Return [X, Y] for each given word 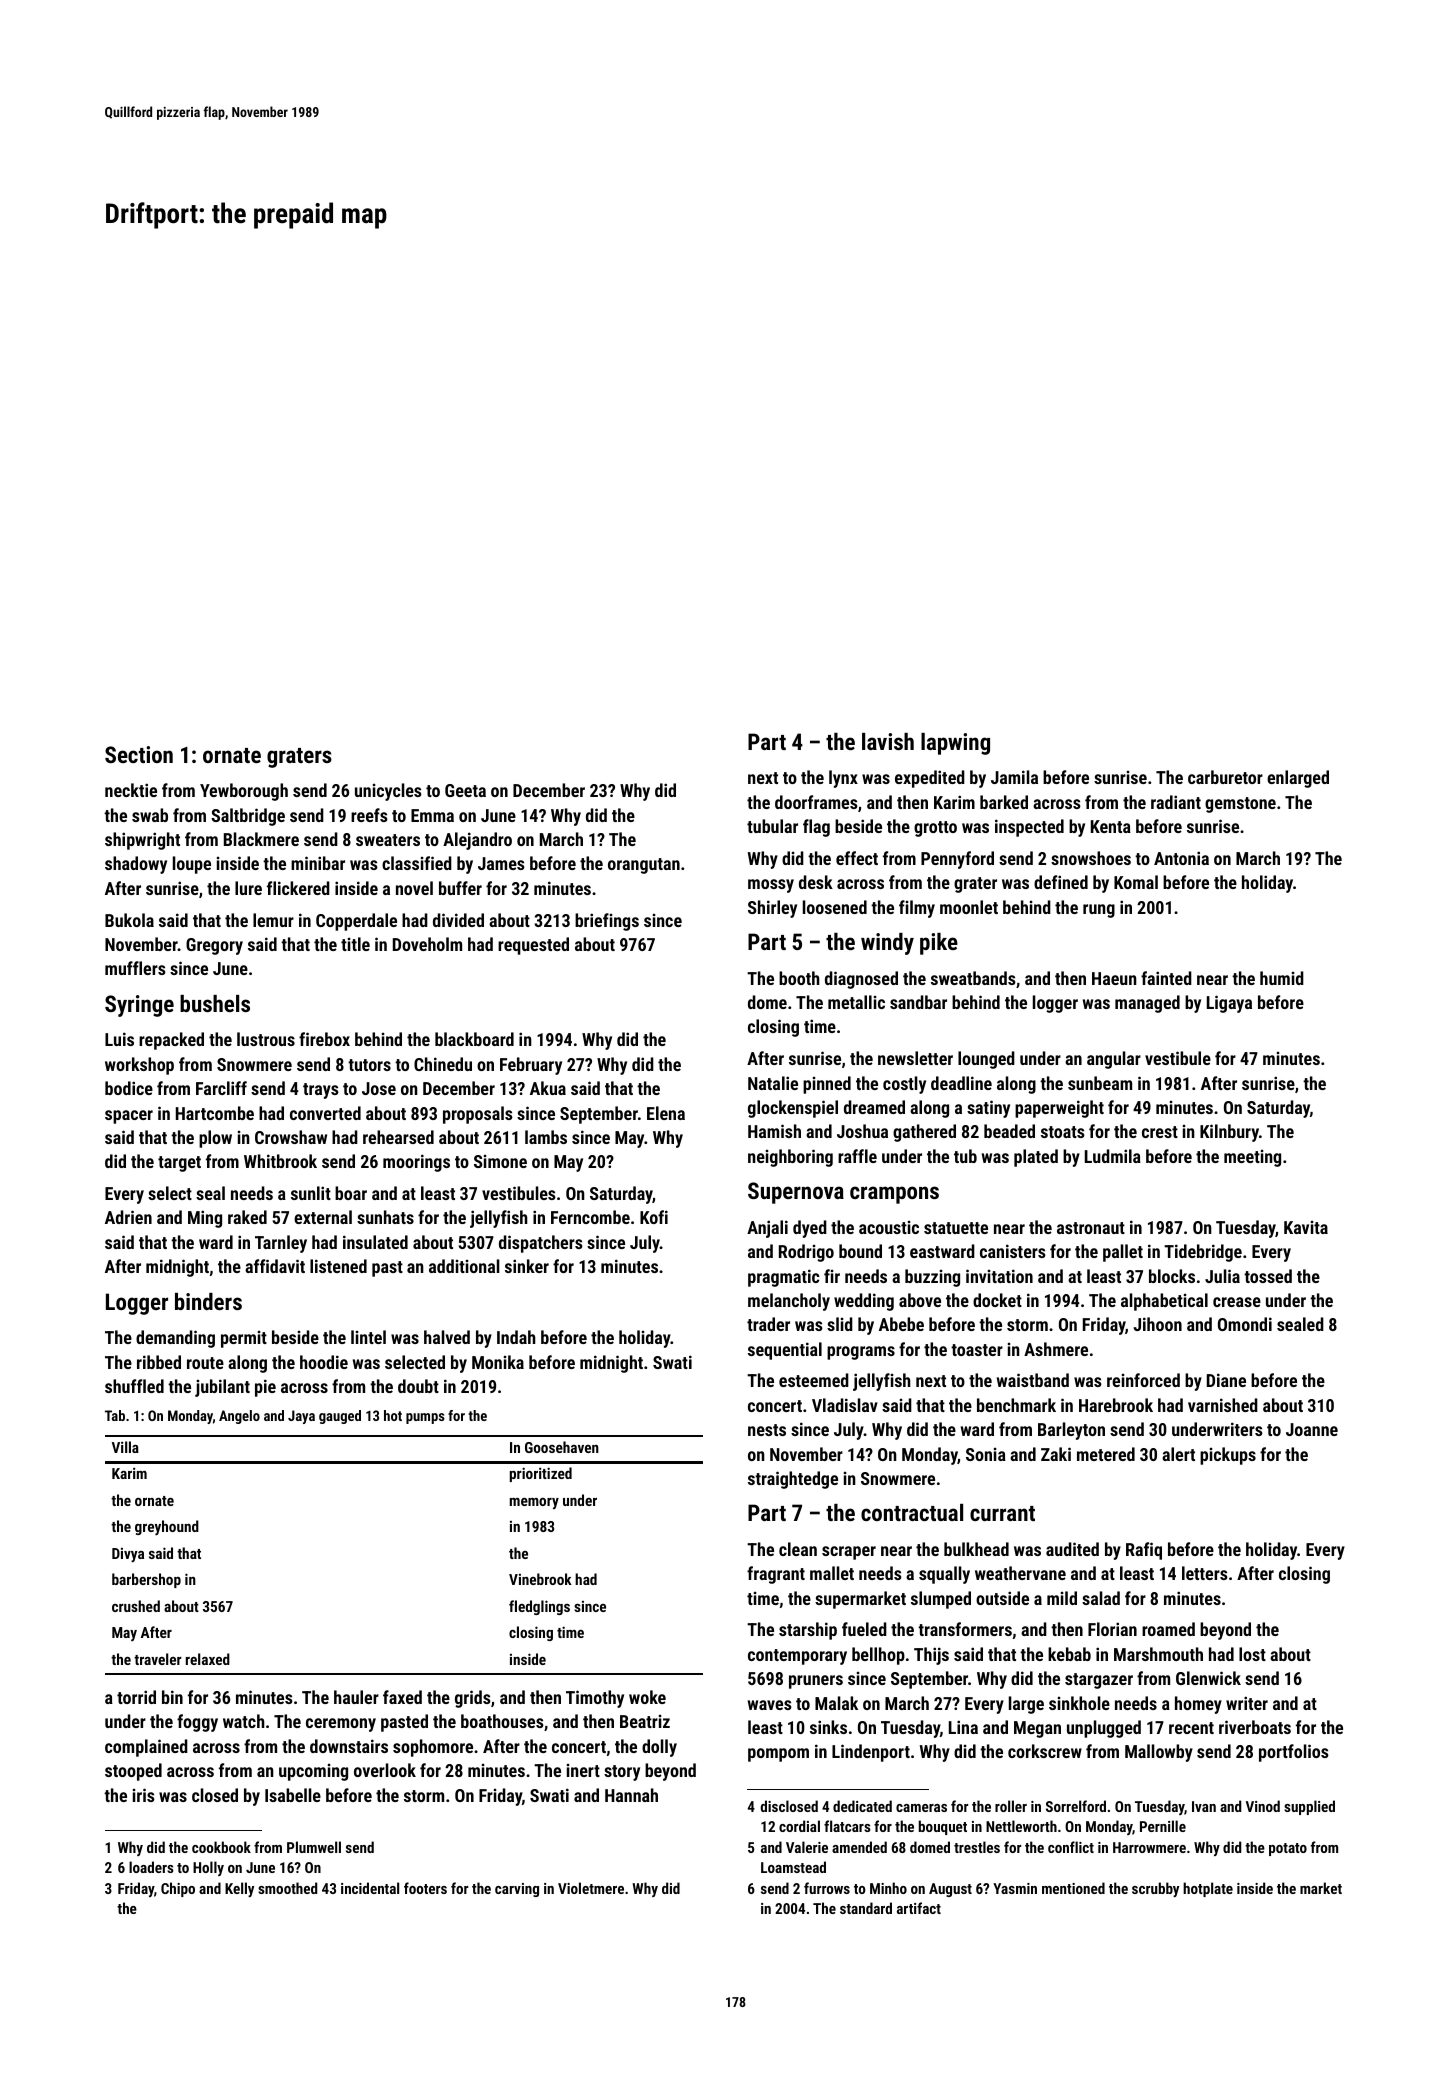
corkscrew [1045, 1751]
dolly [659, 1748]
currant [1002, 1513]
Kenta [1111, 826]
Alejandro [477, 841]
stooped [133, 1772]
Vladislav [845, 1405]
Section [139, 754]
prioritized [541, 1474]
